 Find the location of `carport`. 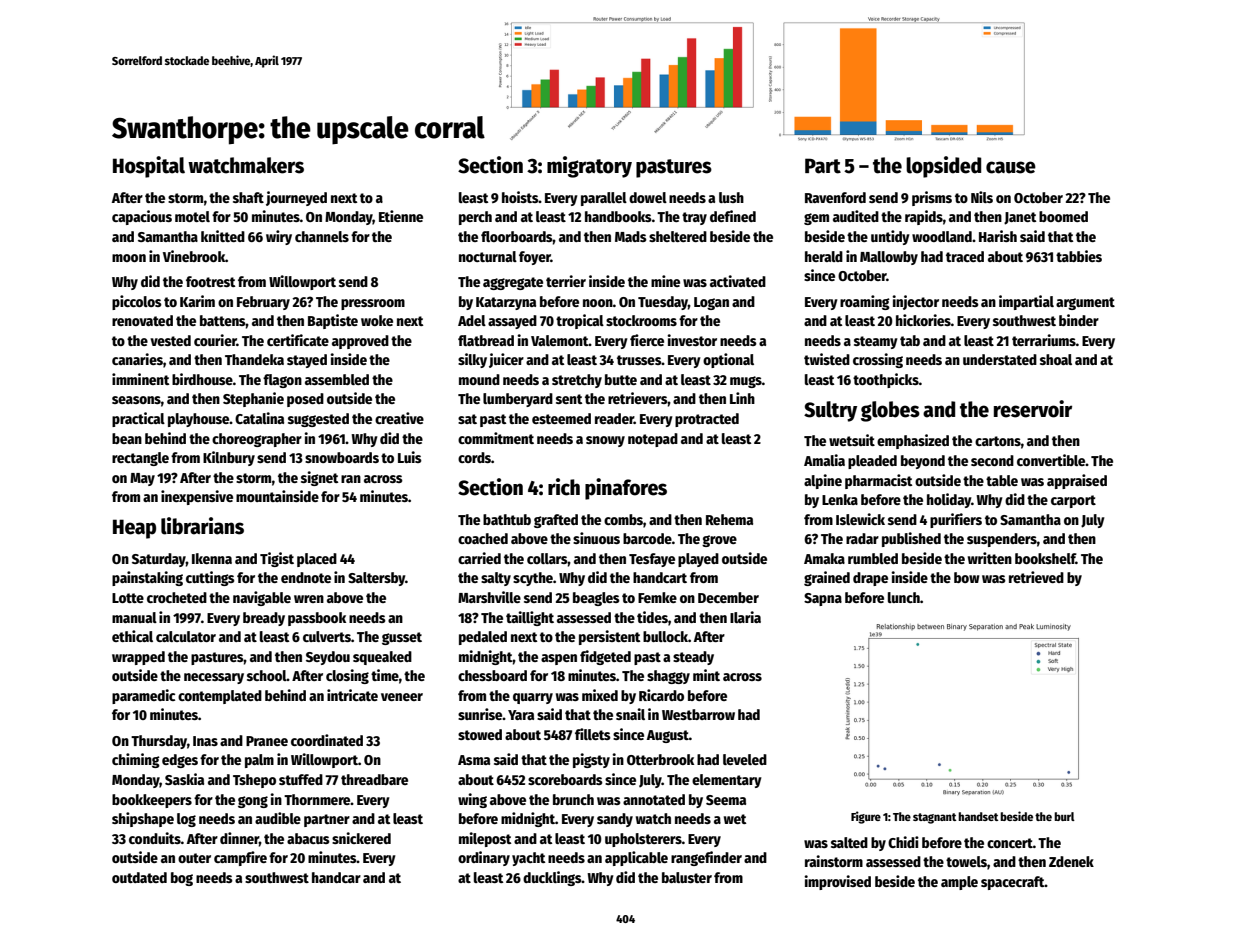

carport is located at coordinates (1073, 501).
